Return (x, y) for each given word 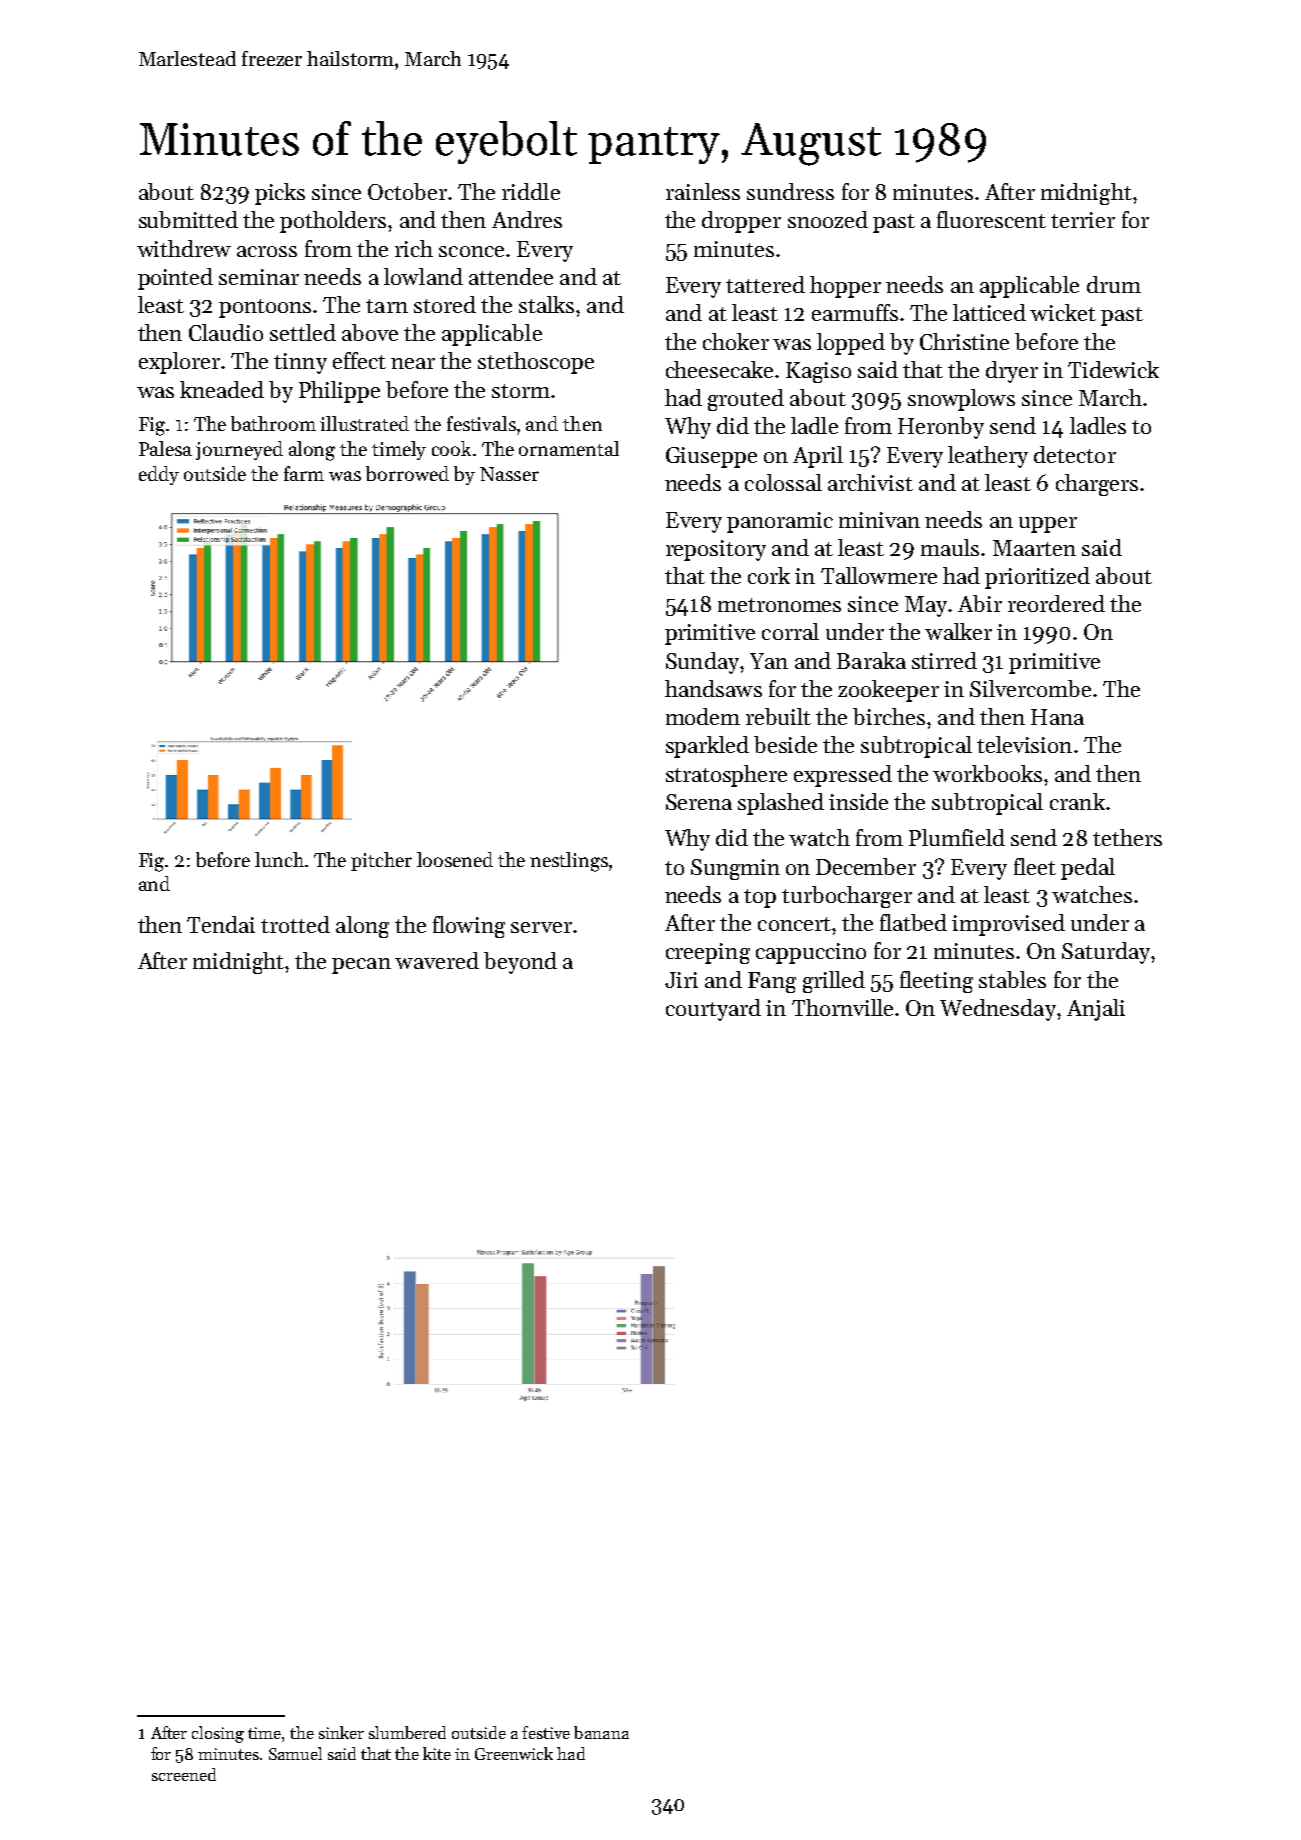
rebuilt (778, 716)
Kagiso (818, 372)
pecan (361, 966)
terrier (1083, 220)
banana (601, 1732)
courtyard (713, 1010)
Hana (1057, 717)
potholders (333, 222)
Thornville (842, 1007)
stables (1012, 979)
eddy (159, 475)
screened (184, 1774)
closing (218, 1734)
